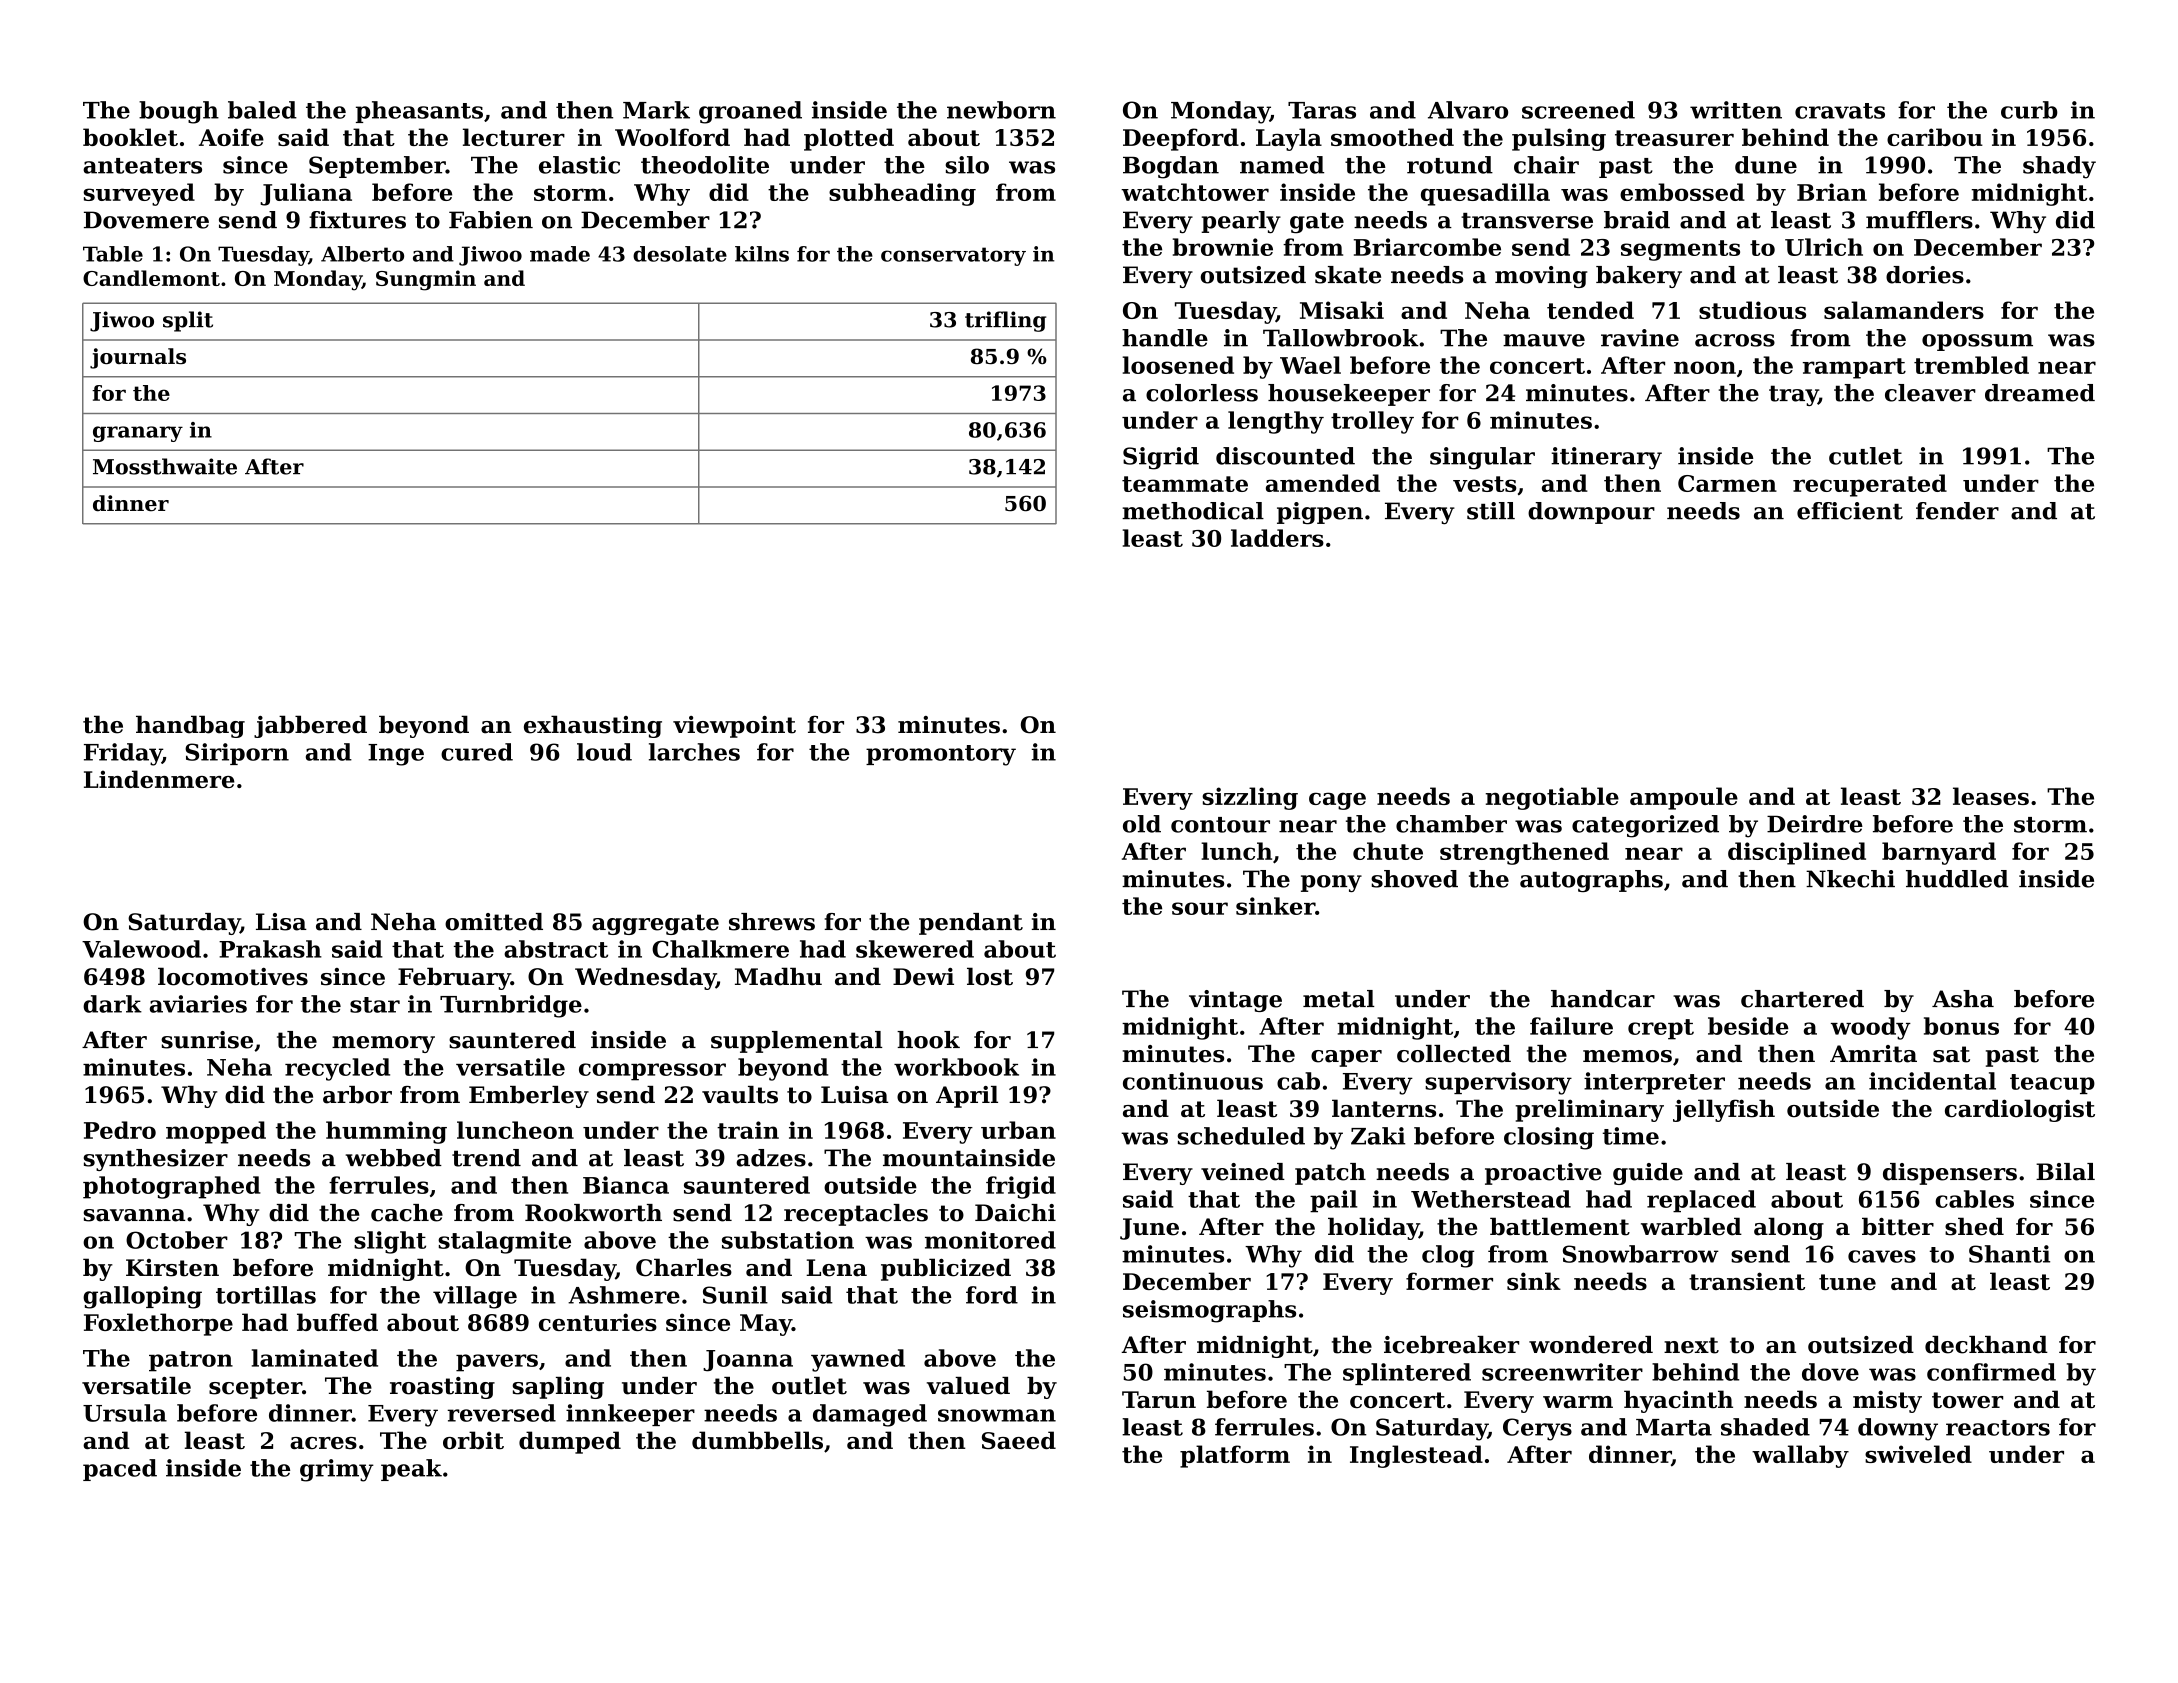 The width and height of the screenshot is (2178, 1683). I want to click on metal, so click(1339, 999).
